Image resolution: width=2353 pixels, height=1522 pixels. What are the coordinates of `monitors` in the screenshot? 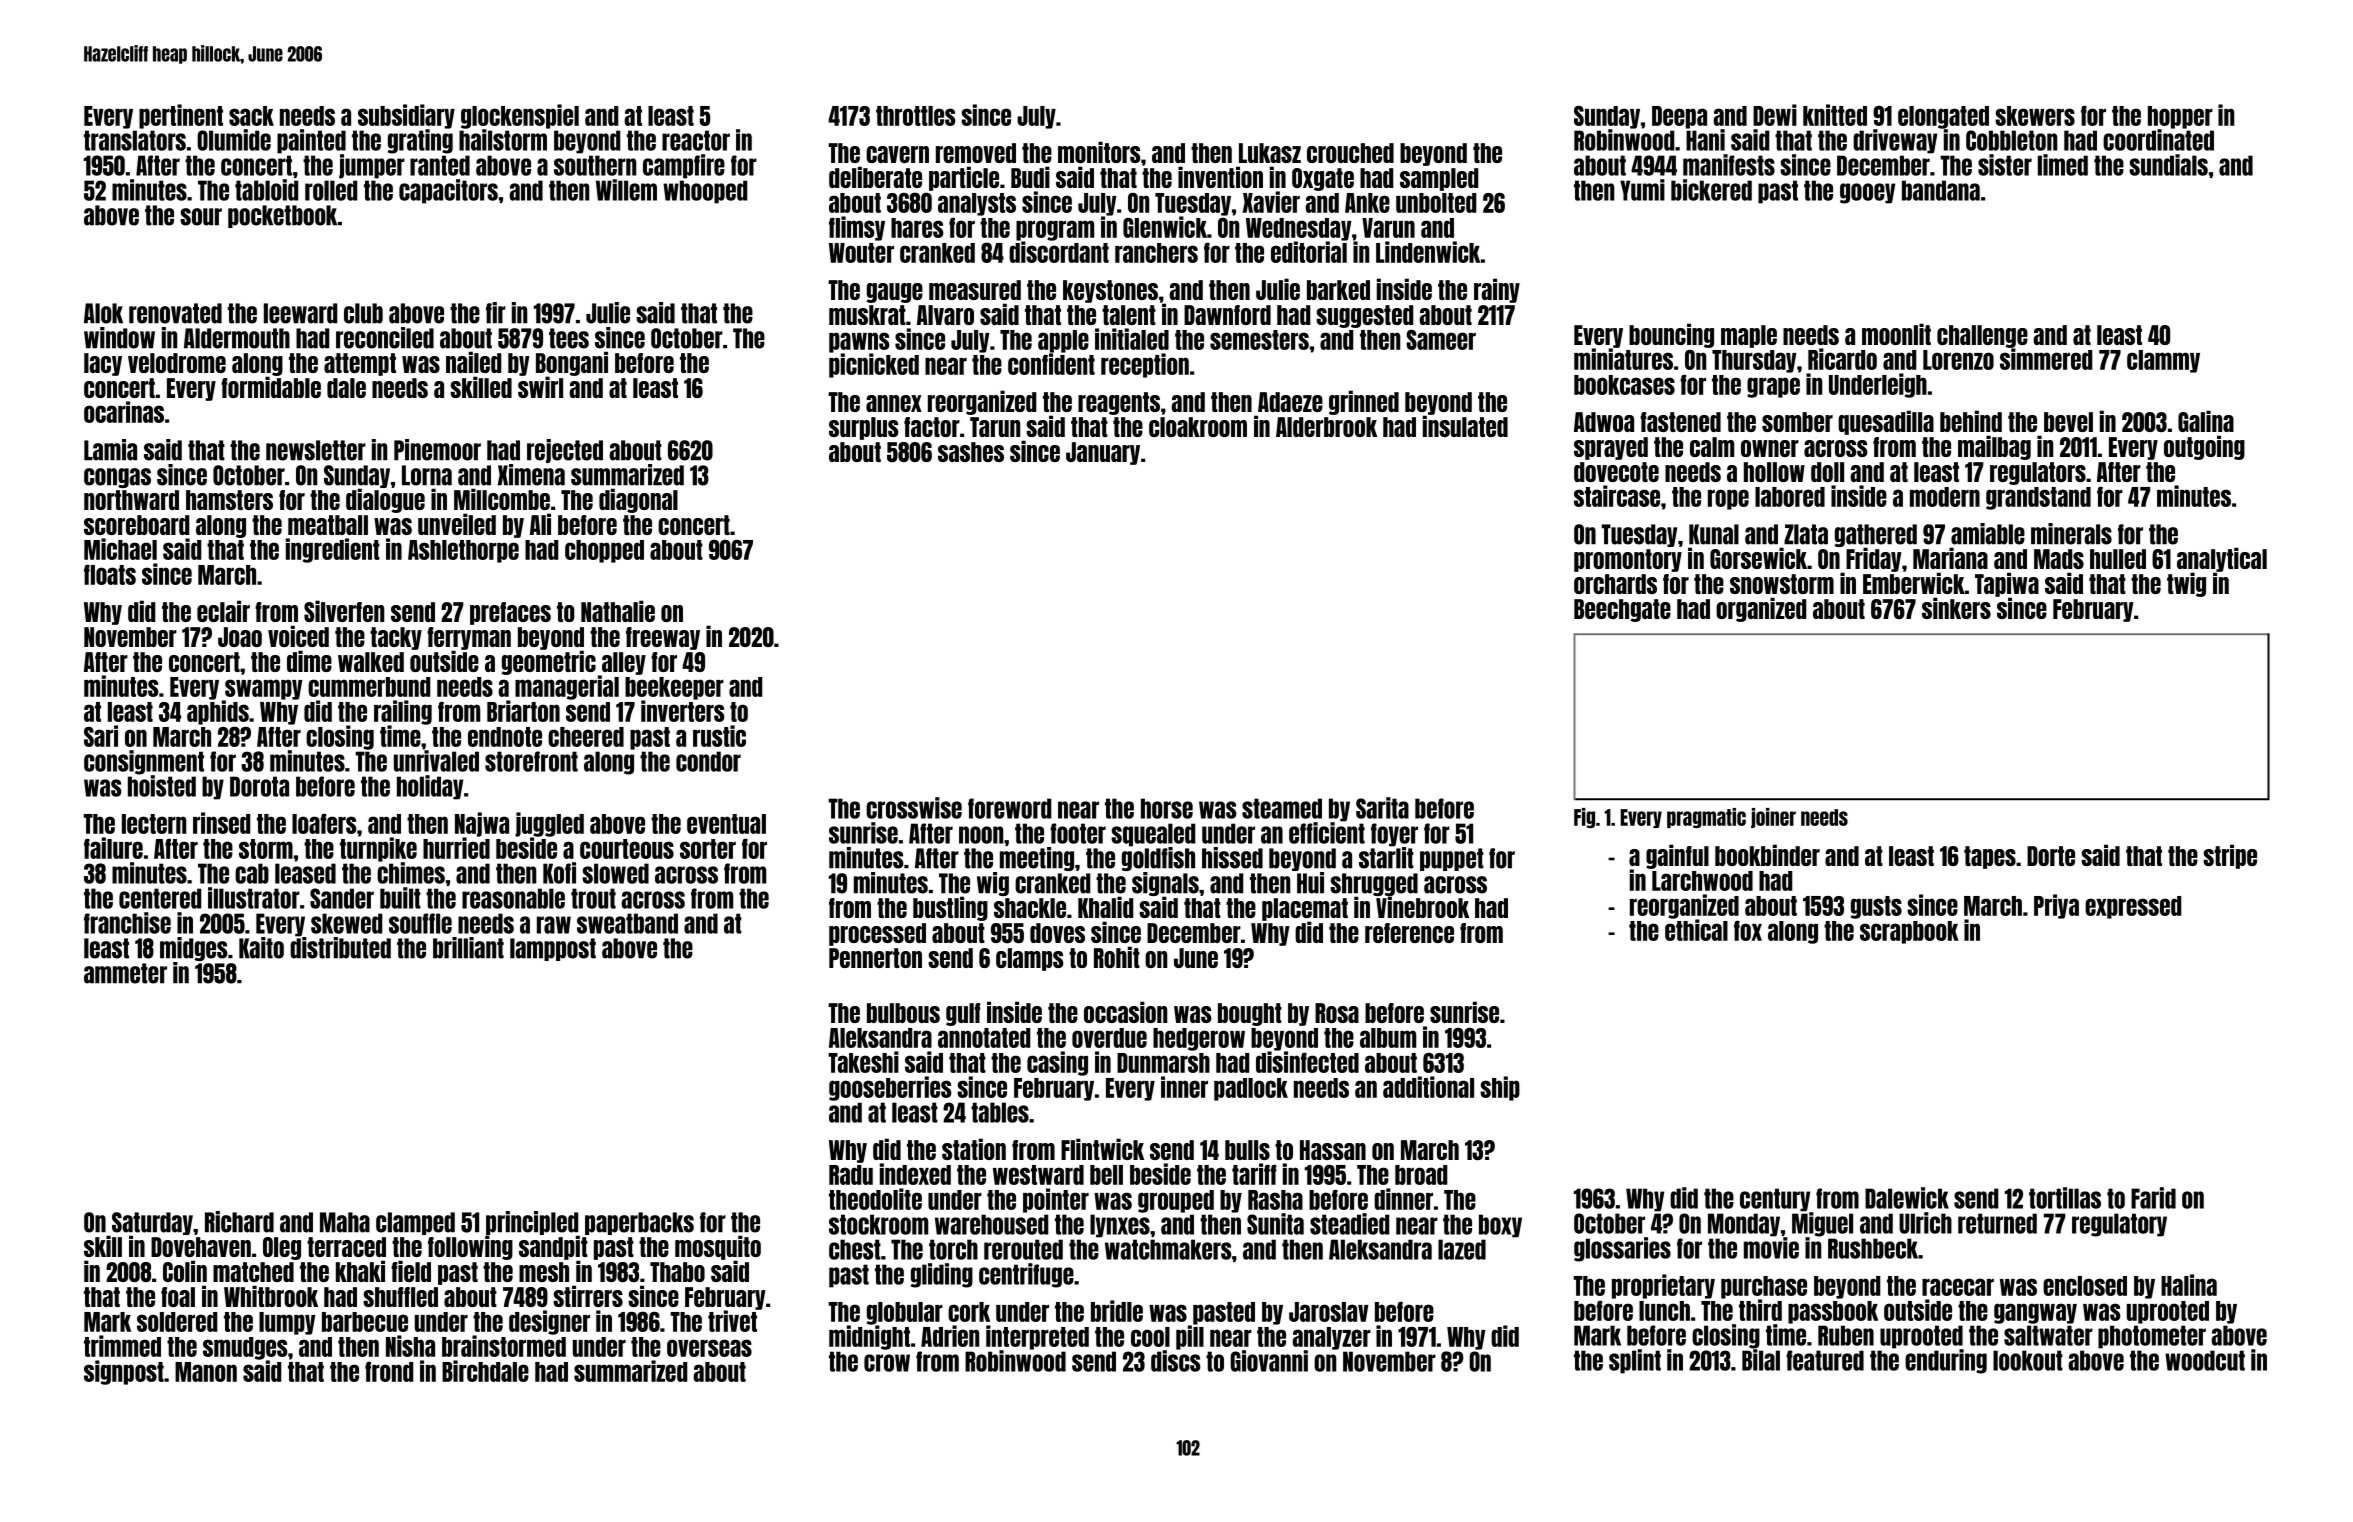 It's located at (1099, 152).
